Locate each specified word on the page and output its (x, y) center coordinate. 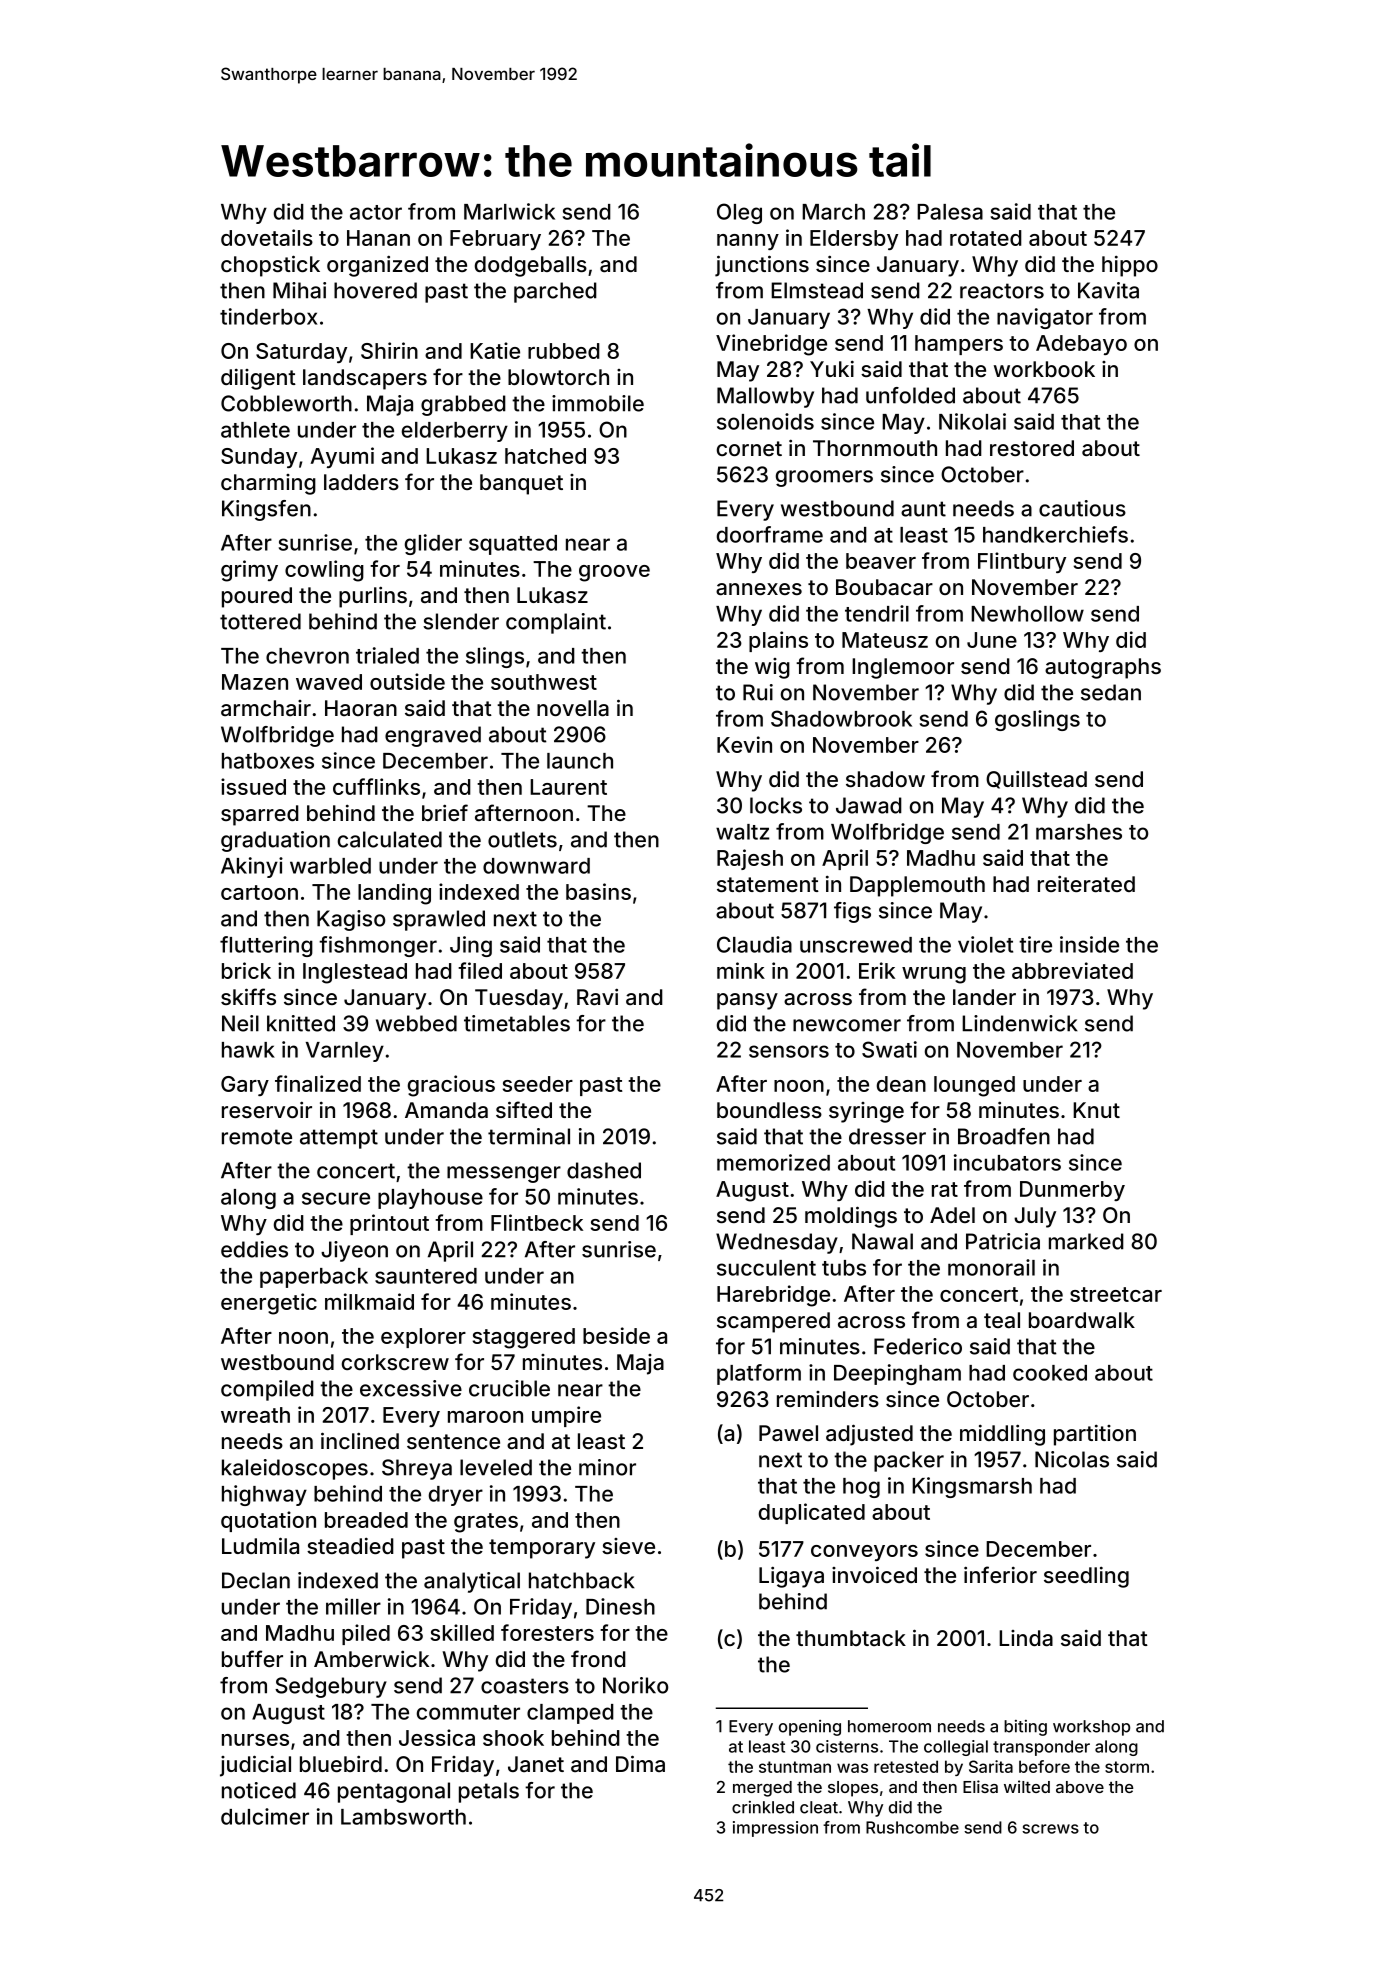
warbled (330, 866)
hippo (1130, 266)
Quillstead (1036, 779)
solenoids (765, 421)
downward (536, 866)
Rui (758, 692)
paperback (314, 1278)
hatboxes (268, 761)
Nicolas (1072, 1459)
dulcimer (265, 1816)
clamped (570, 1714)
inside (1089, 944)
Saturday (301, 353)
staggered (524, 1338)
